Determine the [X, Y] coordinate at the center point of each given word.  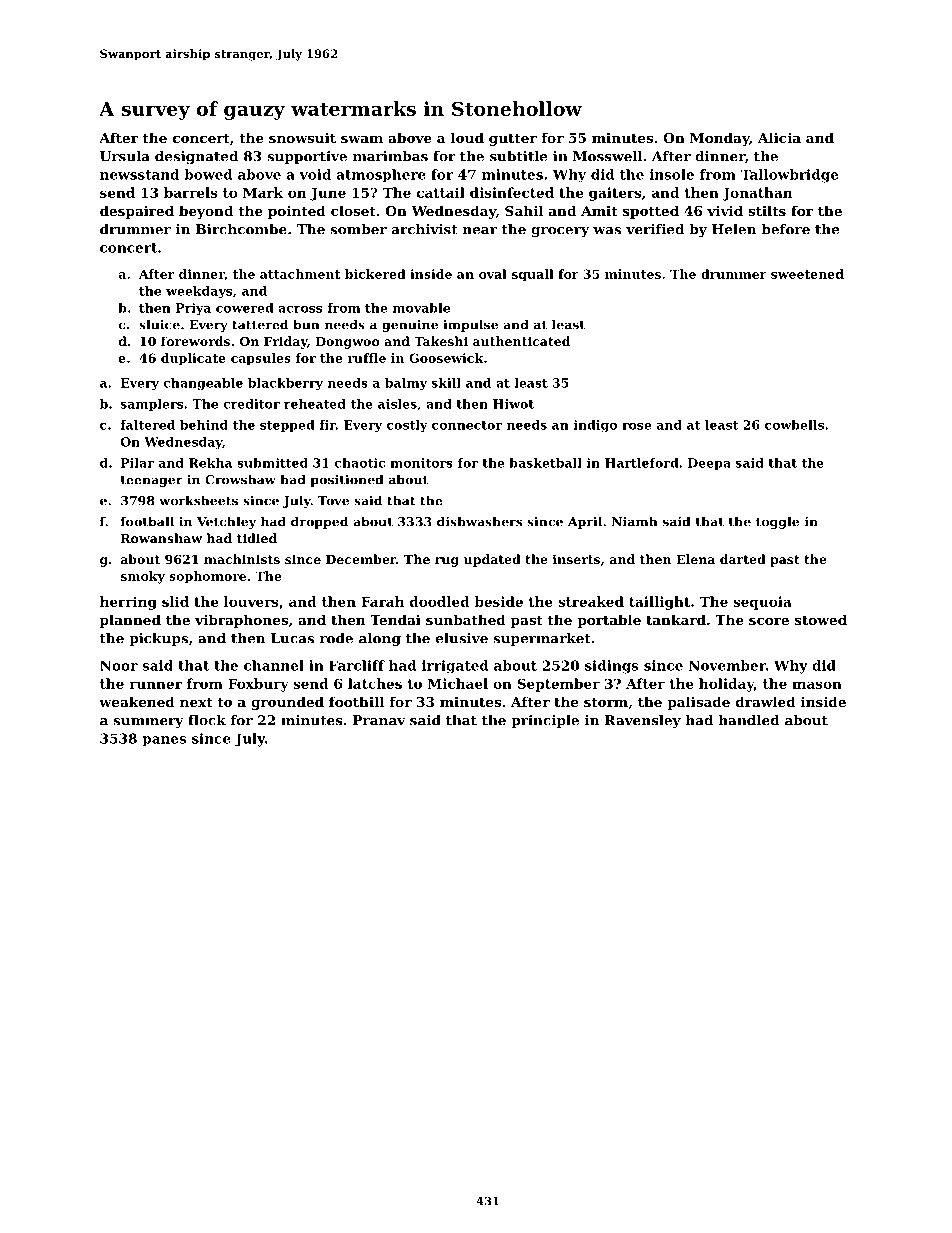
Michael [458, 683]
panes [164, 741]
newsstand [139, 174]
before [786, 229]
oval [493, 274]
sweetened [807, 274]
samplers [152, 405]
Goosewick [446, 358]
